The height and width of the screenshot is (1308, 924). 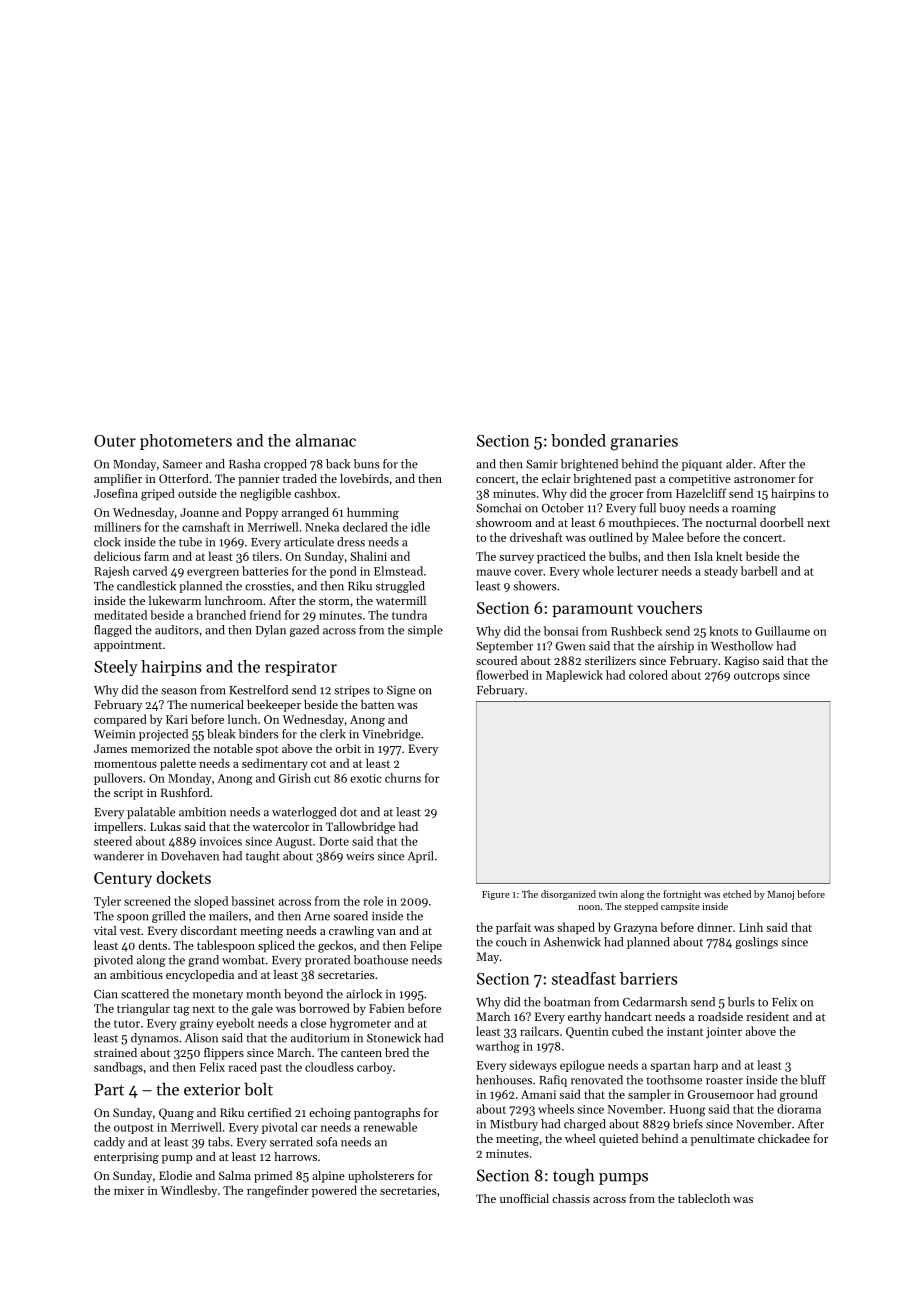 I want to click on piquant, so click(x=702, y=465).
